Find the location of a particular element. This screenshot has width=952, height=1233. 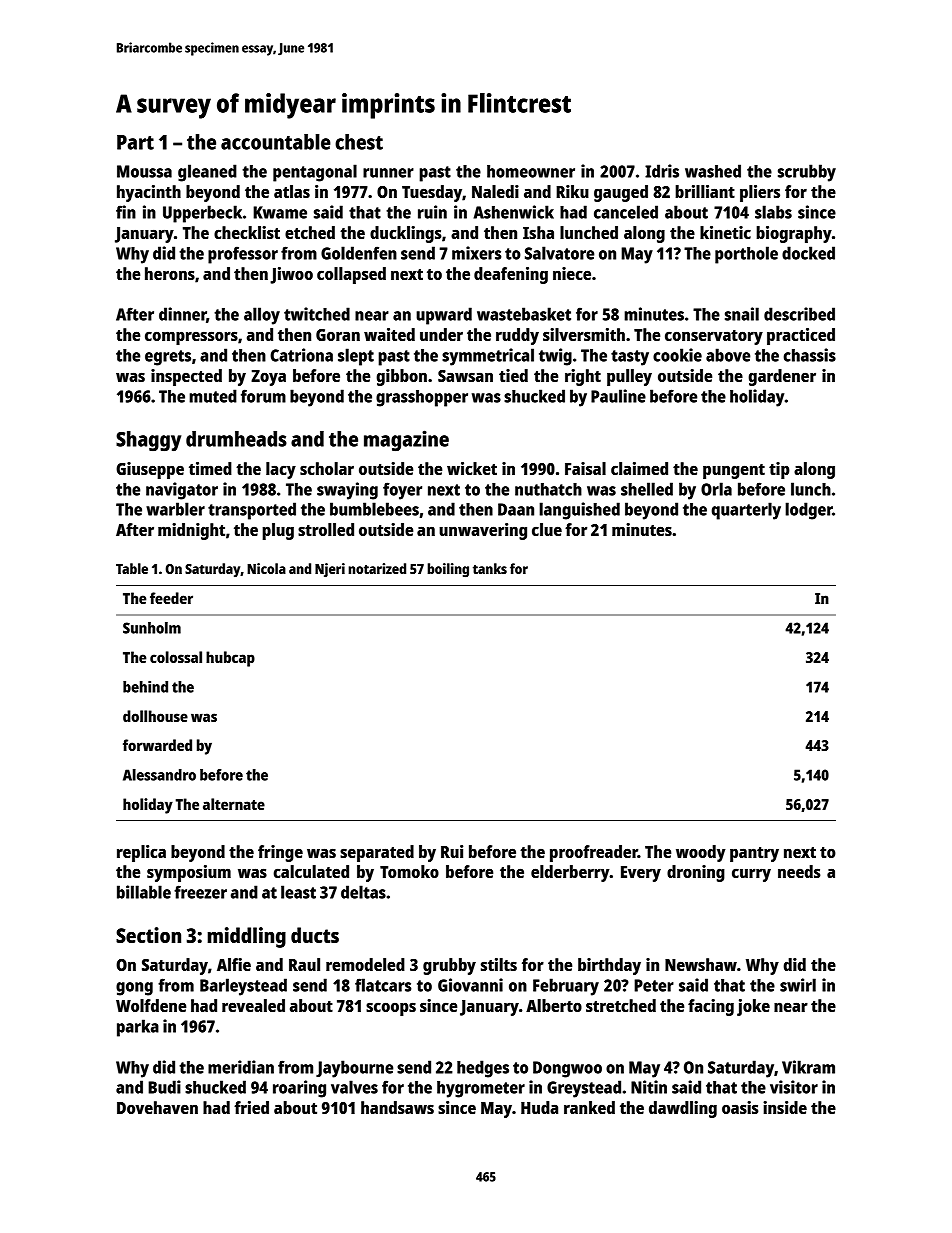

Dovehaven is located at coordinates (157, 1107).
